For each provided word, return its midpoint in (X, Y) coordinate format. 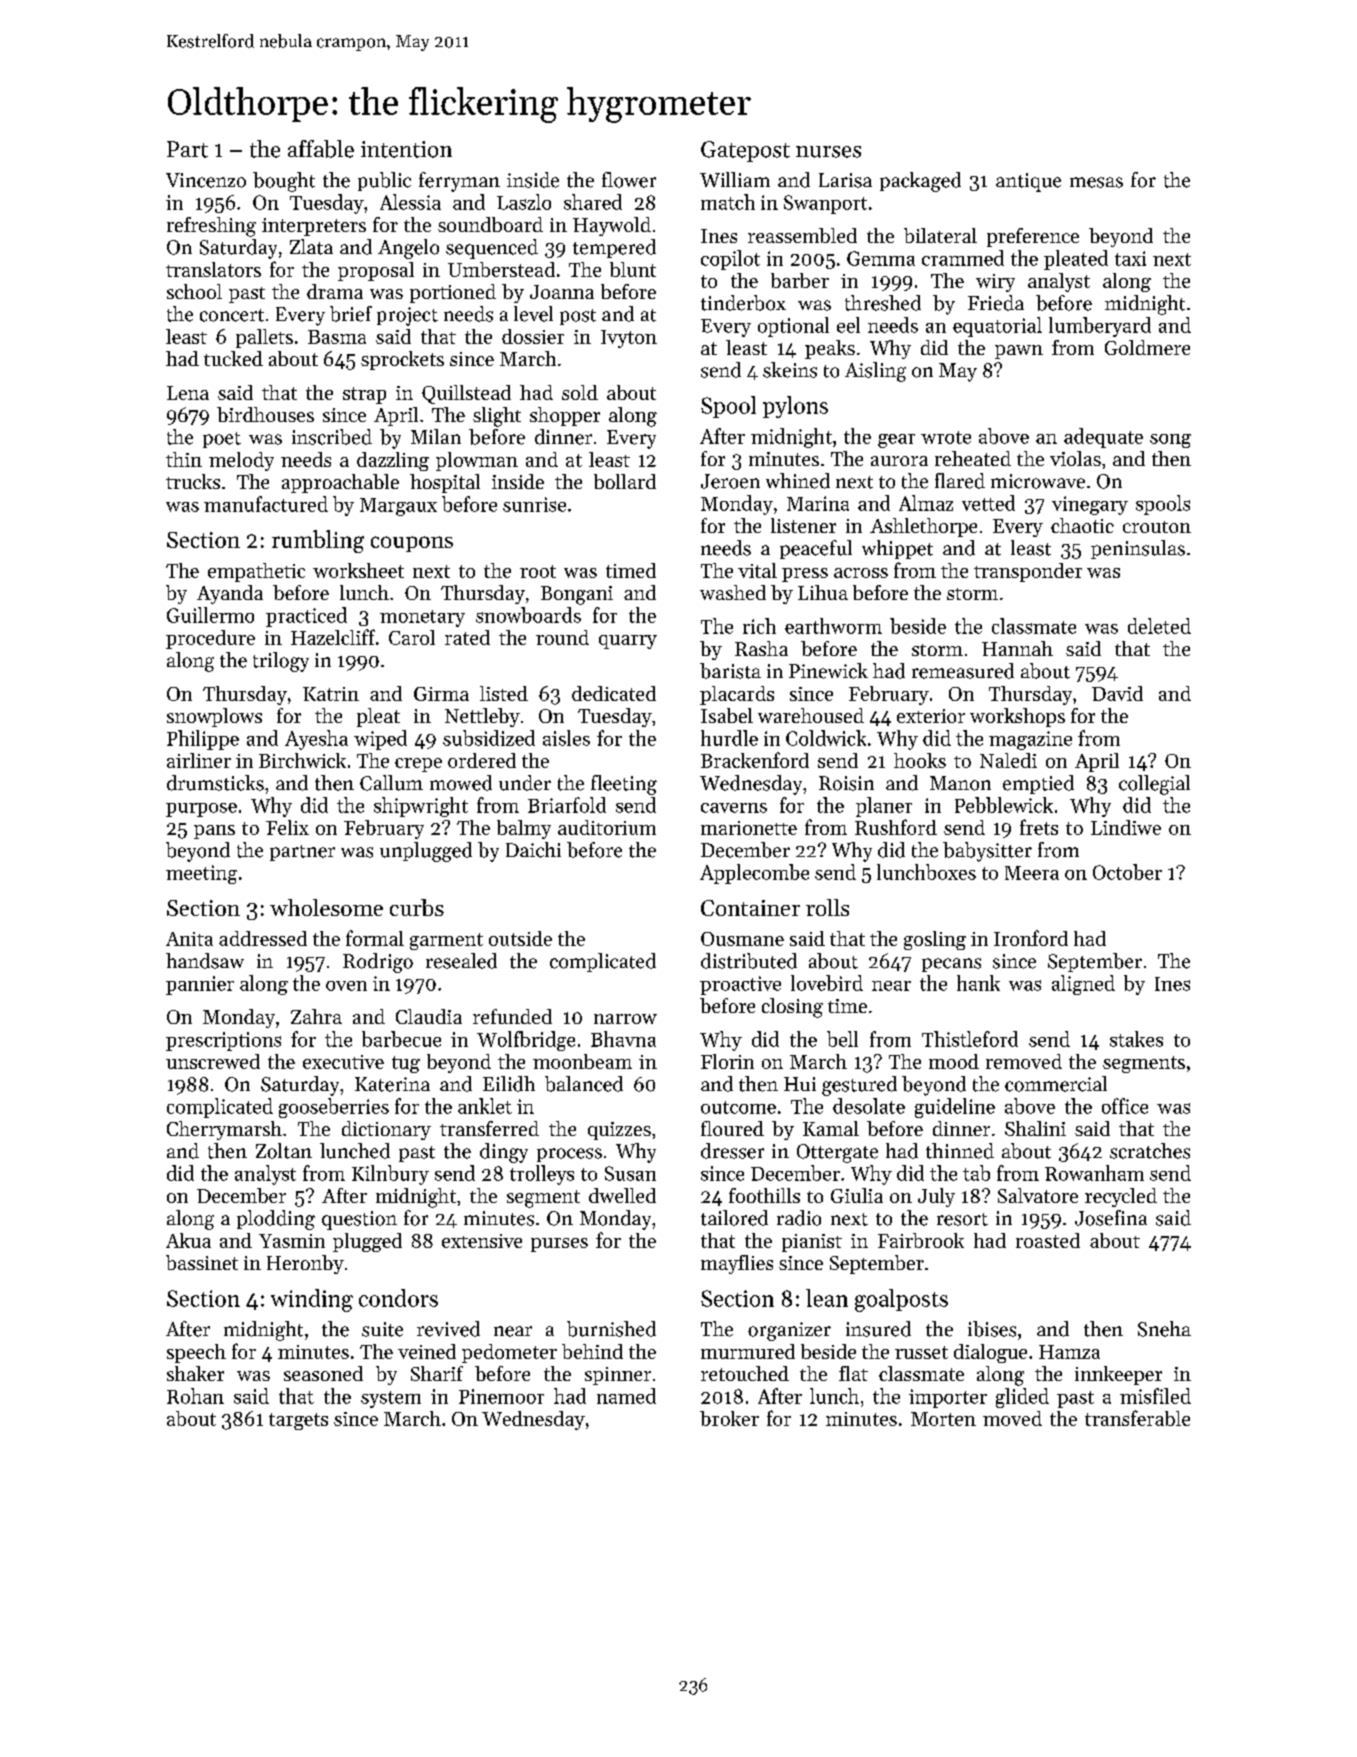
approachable (340, 483)
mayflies (737, 1264)
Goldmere (1147, 347)
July (936, 1197)
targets (298, 1421)
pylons (795, 407)
